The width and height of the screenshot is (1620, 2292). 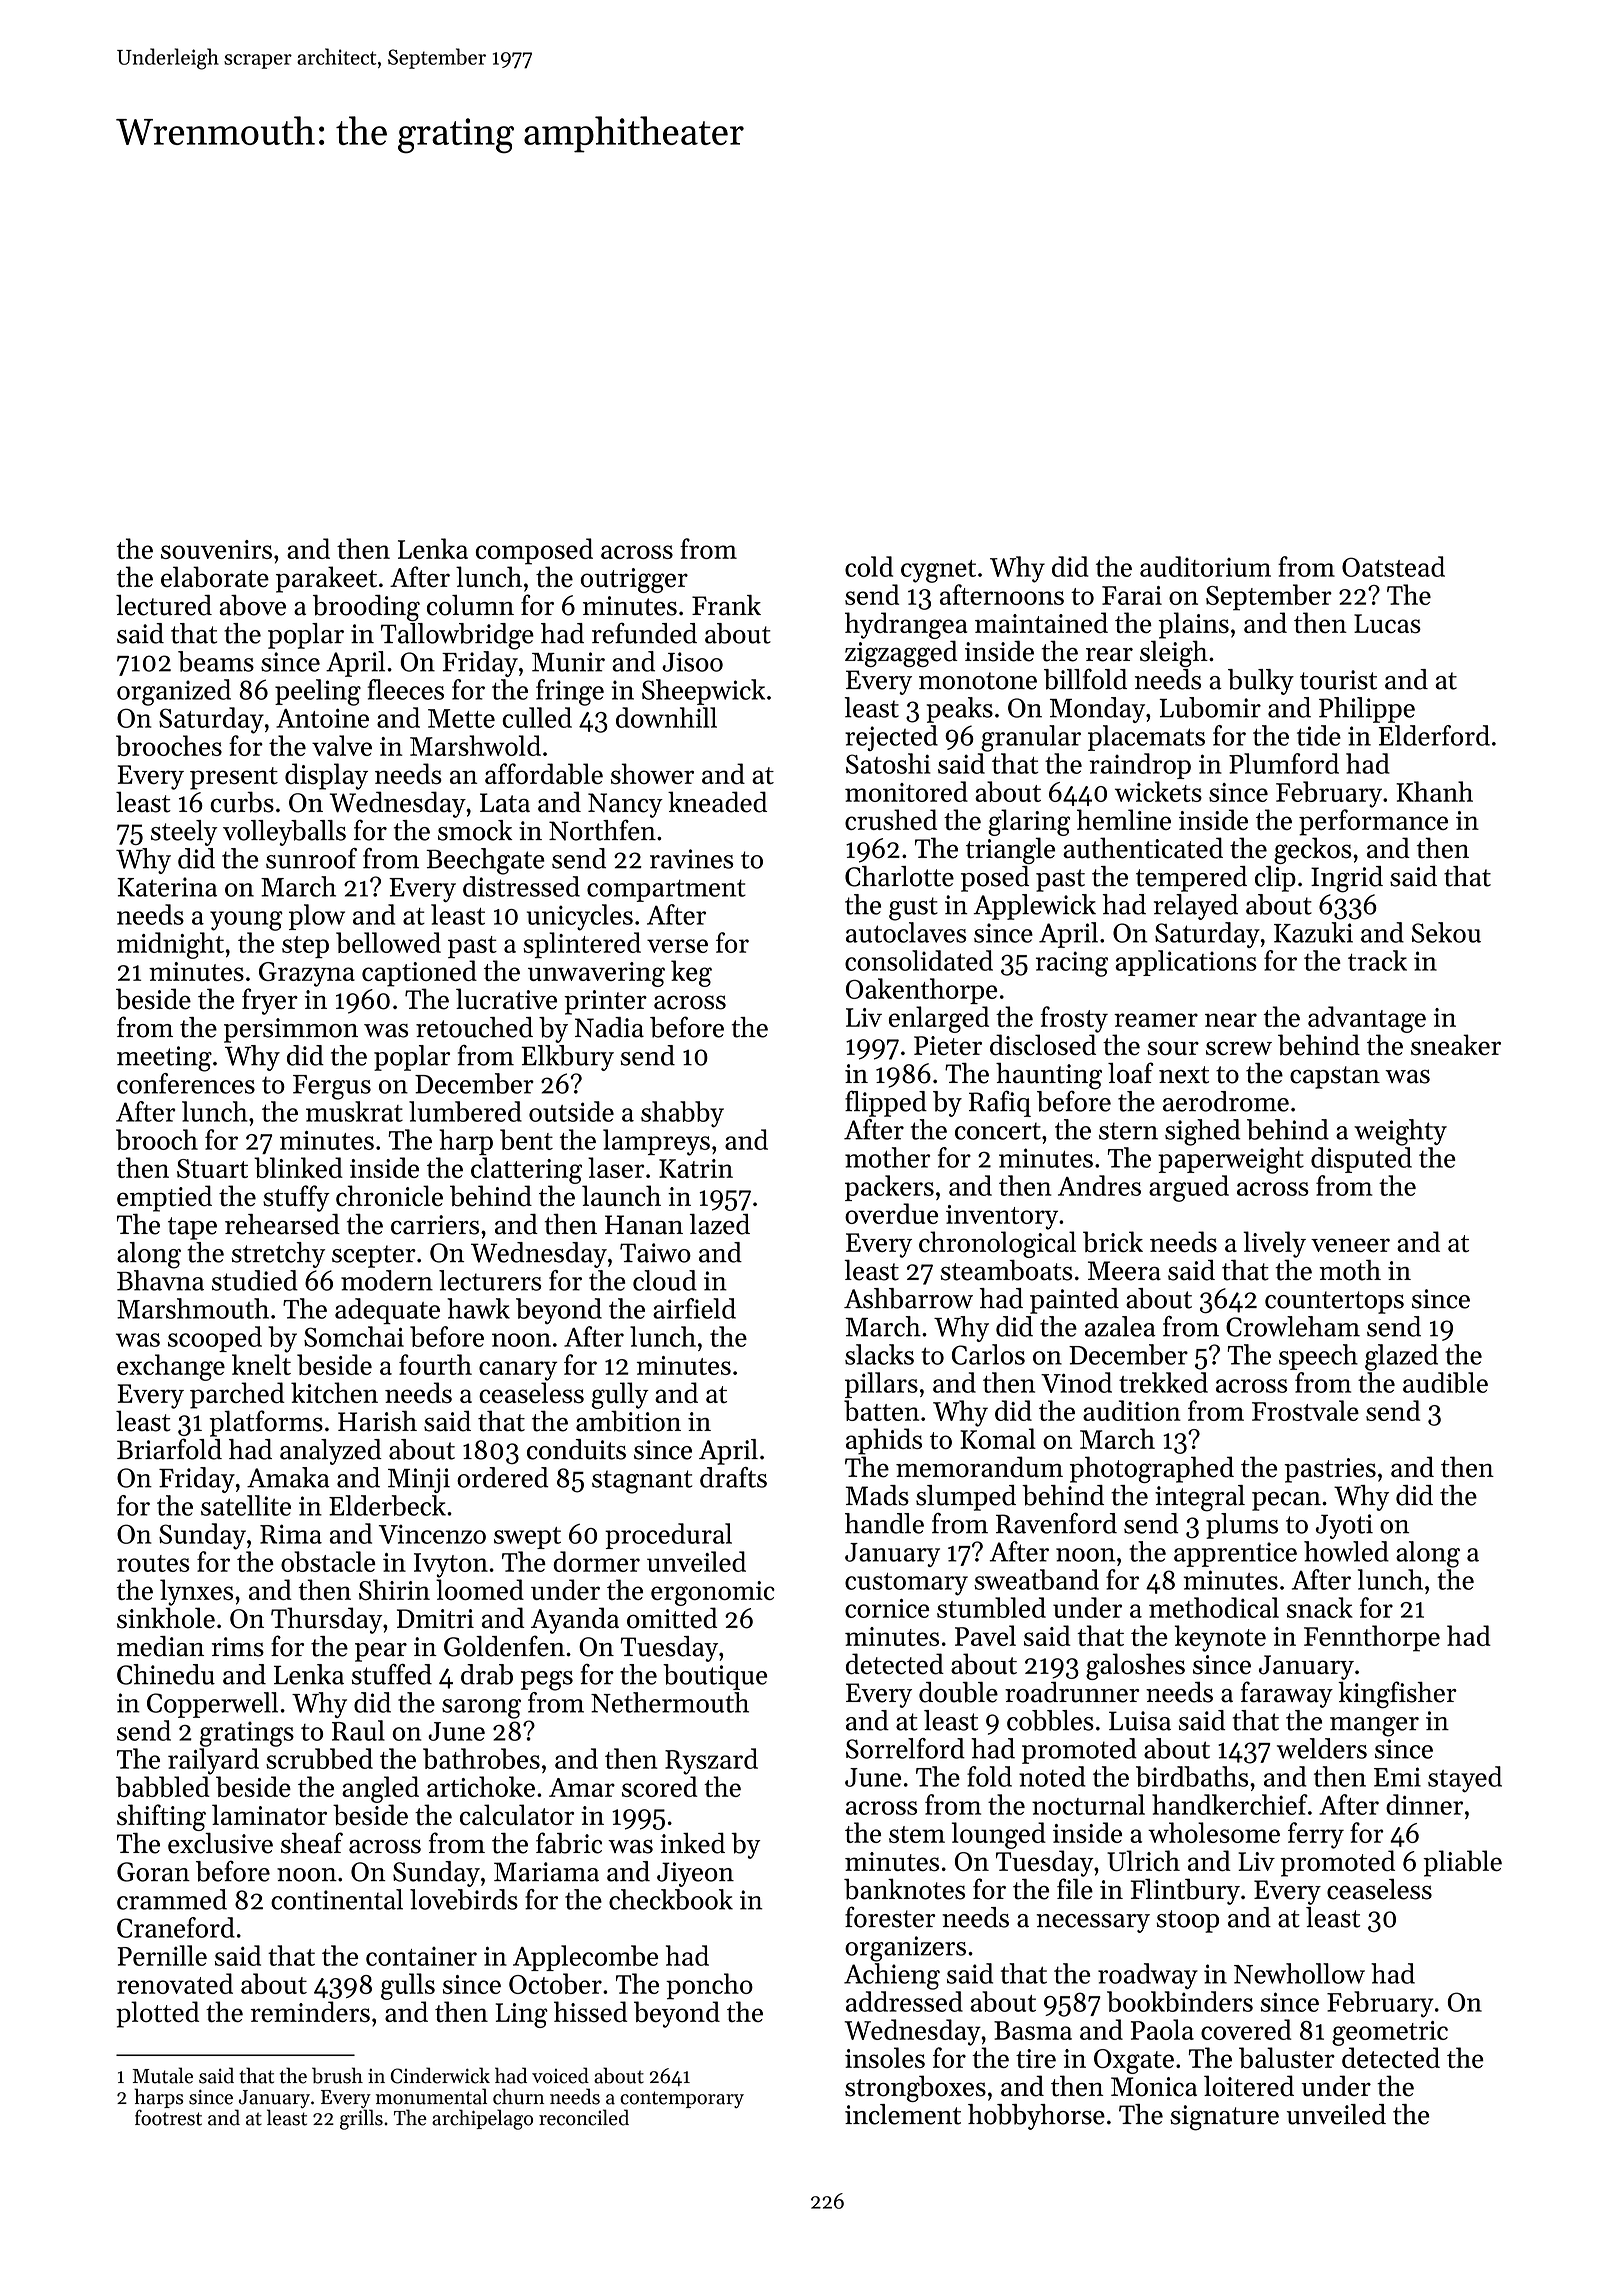 What do you see at coordinates (440, 2075) in the screenshot?
I see `Cinderwick` at bounding box center [440, 2075].
